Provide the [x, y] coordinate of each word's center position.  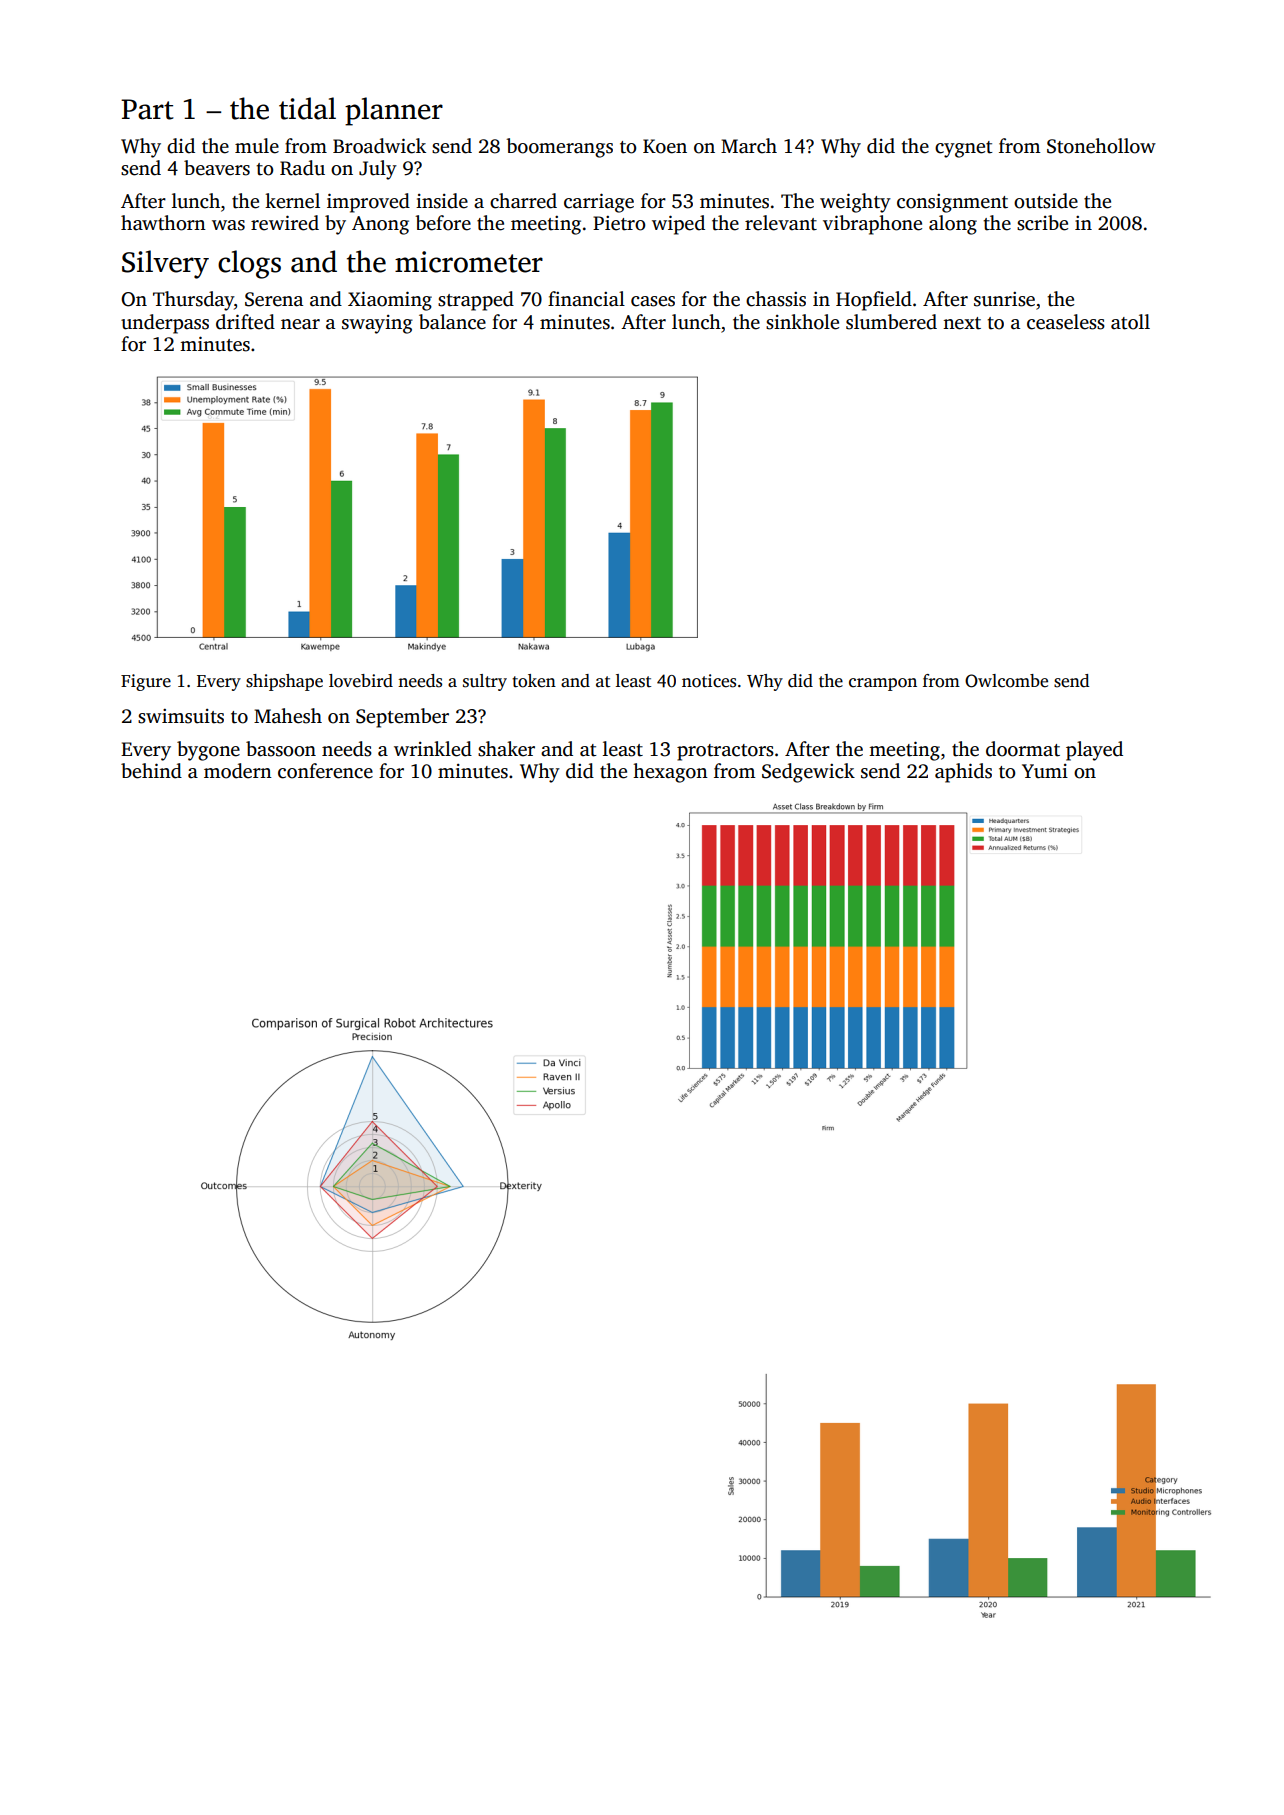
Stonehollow [1101, 146]
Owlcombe [1006, 681]
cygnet [964, 149]
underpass [165, 324]
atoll [1130, 322]
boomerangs [559, 148]
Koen [665, 146]
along [953, 225]
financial [586, 299]
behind [151, 771]
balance [452, 322]
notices [709, 681]
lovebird [361, 681]
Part [147, 109]
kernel [292, 201]
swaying [377, 324]
